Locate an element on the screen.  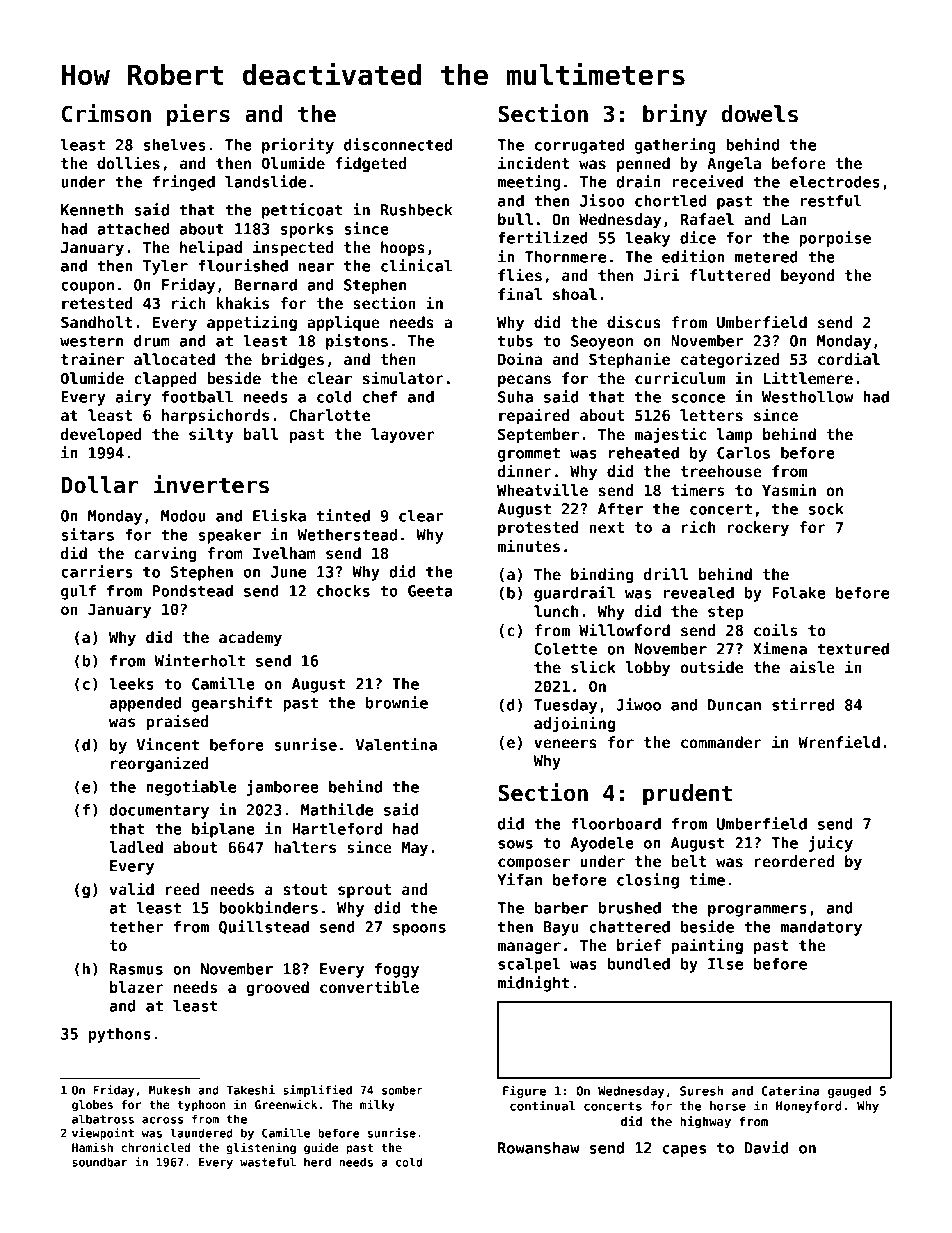
fringed is located at coordinates (184, 183).
